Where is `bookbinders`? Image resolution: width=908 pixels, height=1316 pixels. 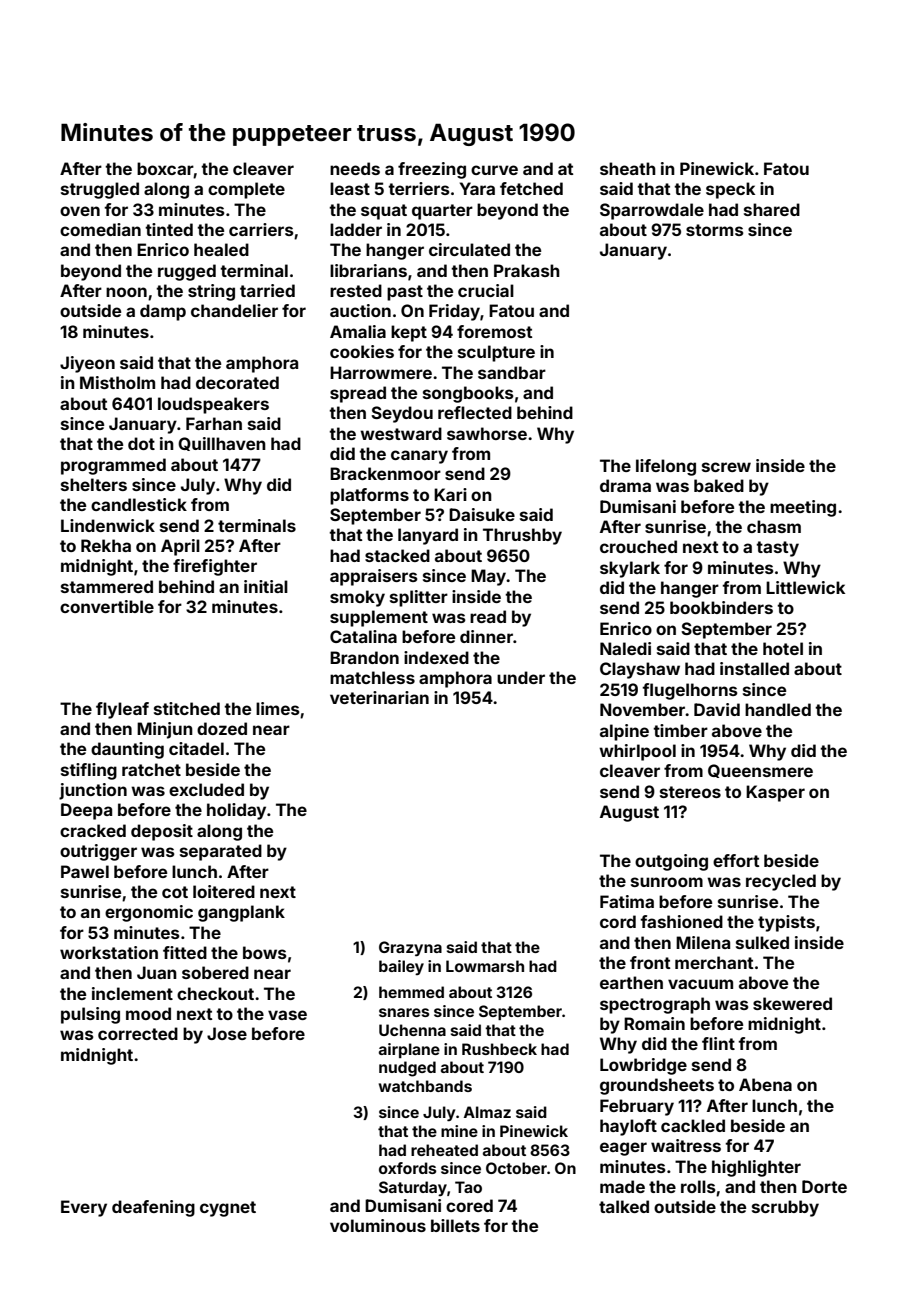
bookbinders is located at coordinates (721, 607).
